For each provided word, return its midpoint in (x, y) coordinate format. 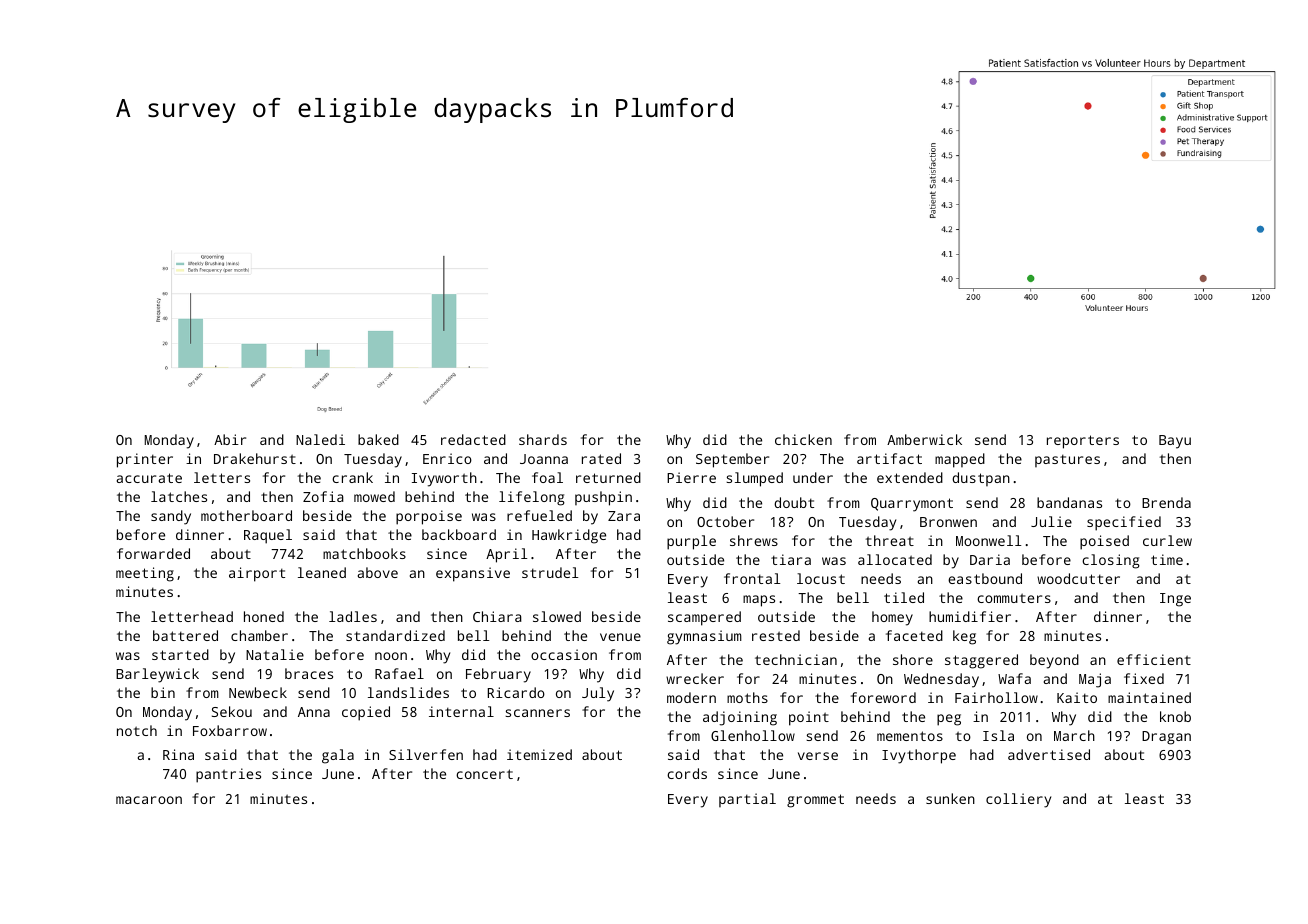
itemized (539, 754)
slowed (557, 616)
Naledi (320, 439)
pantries (228, 775)
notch (137, 730)
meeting (145, 574)
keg (964, 637)
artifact (889, 458)
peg (949, 720)
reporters (1083, 442)
